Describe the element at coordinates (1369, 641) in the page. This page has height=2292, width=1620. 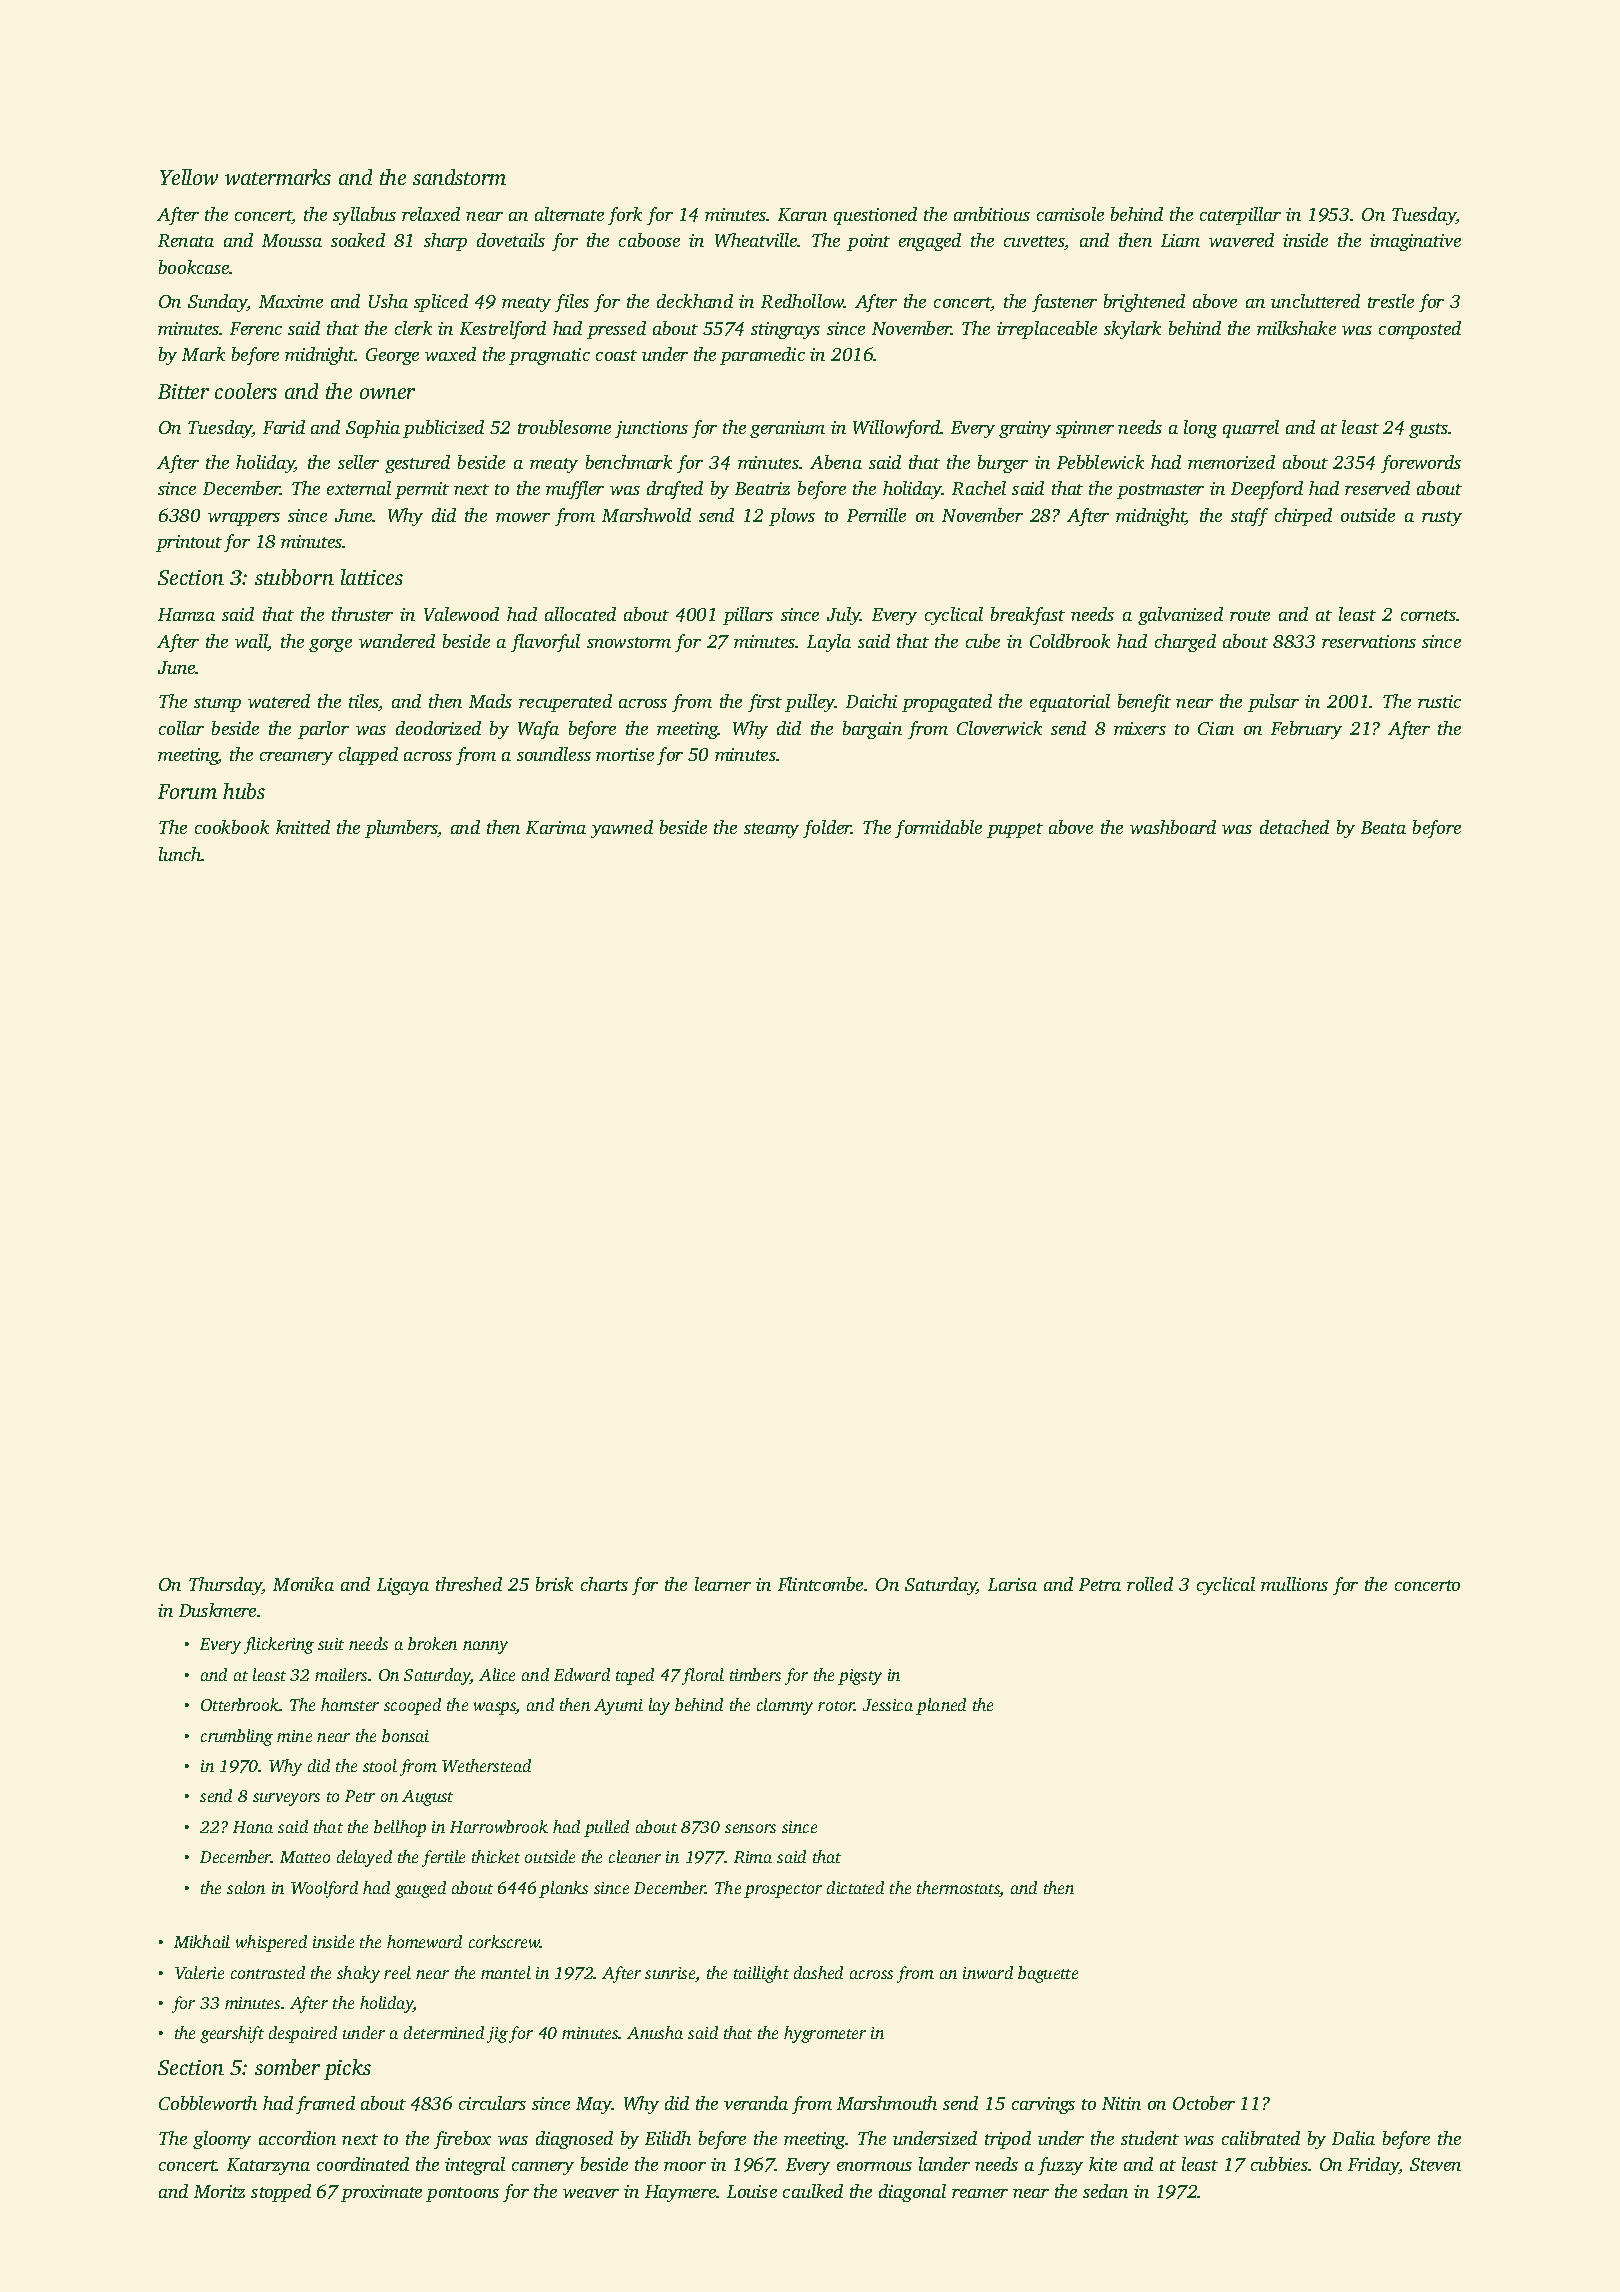
I see `reservations` at that location.
